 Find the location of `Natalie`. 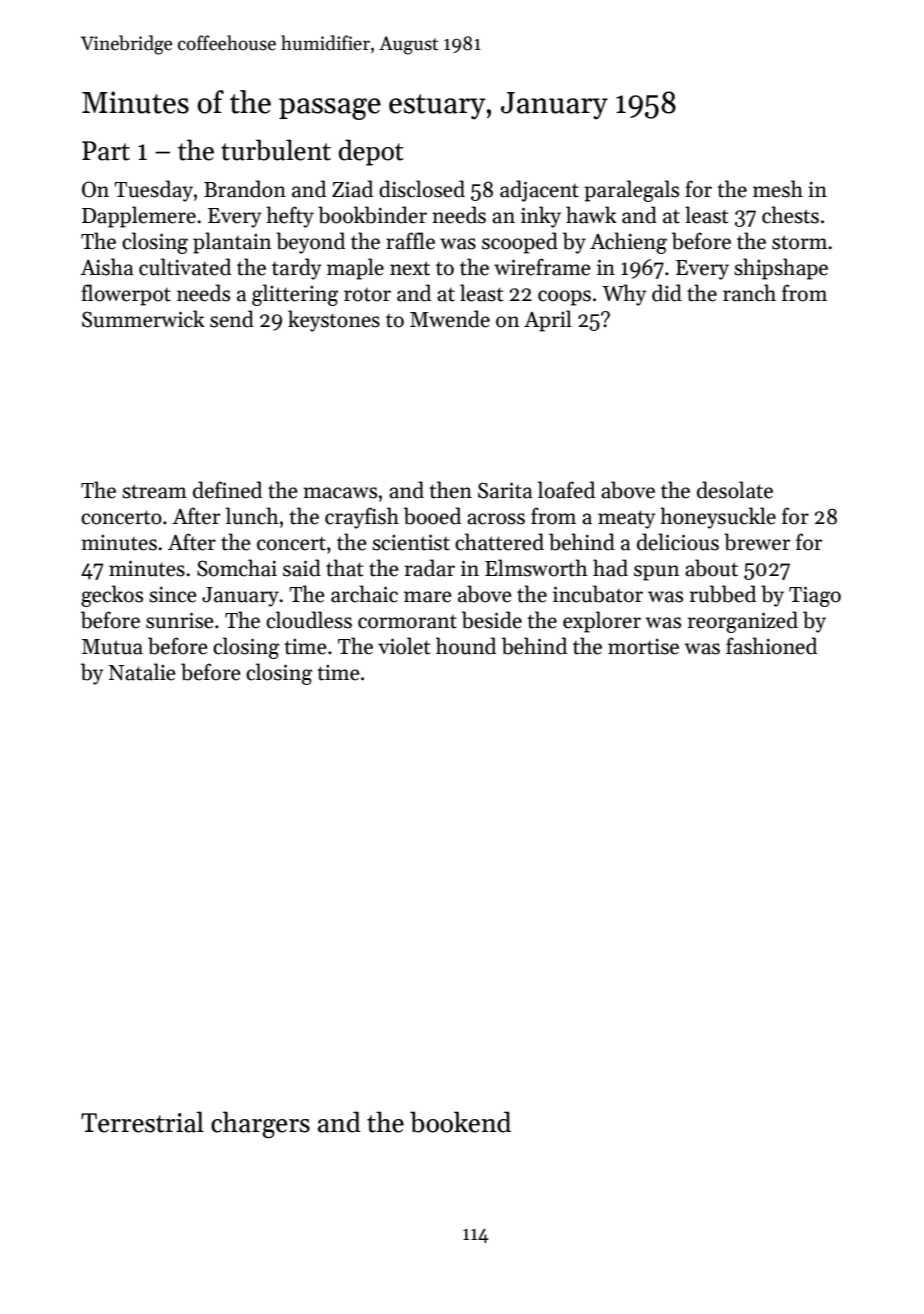

Natalie is located at coordinates (142, 672).
